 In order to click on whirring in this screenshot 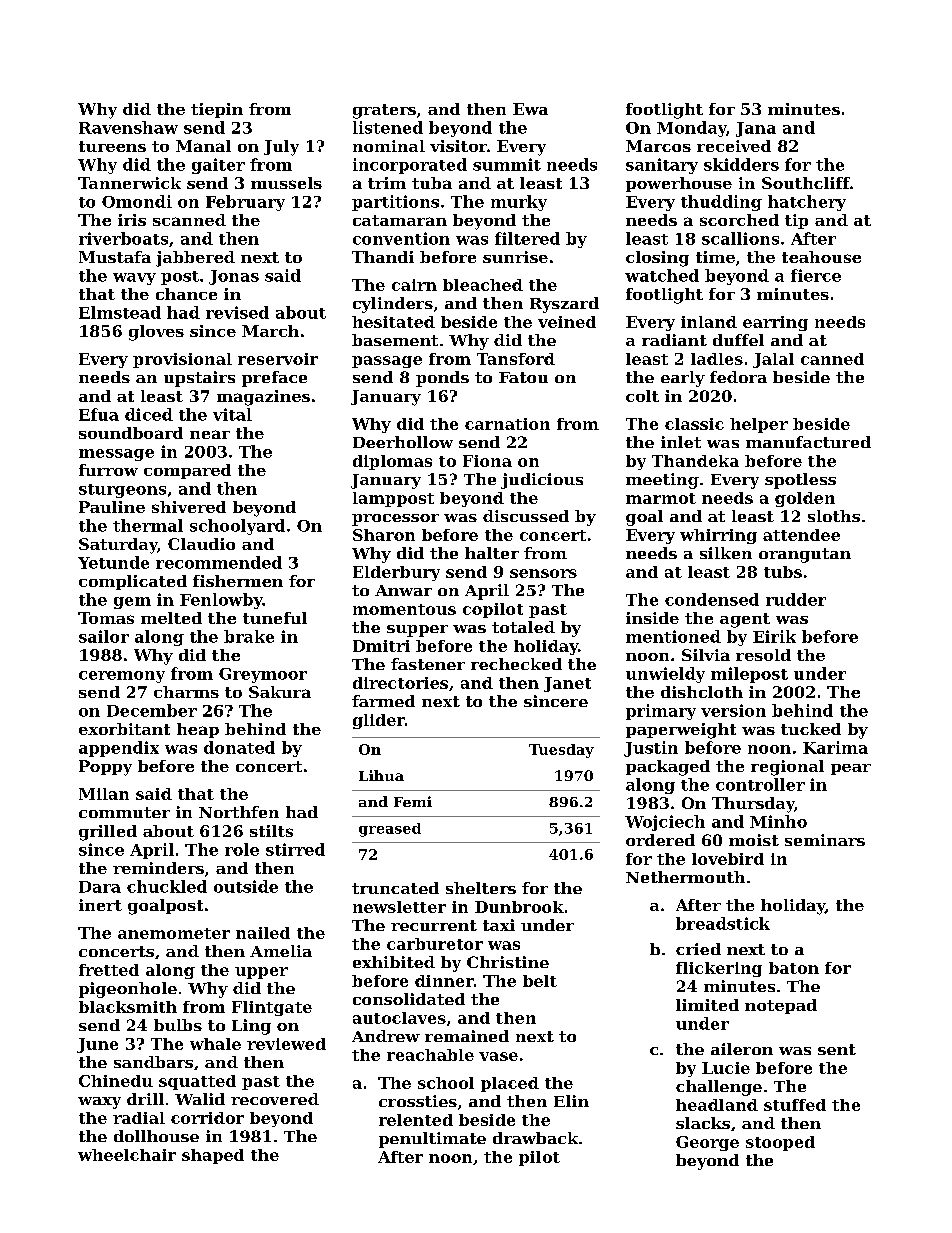, I will do `click(718, 536)`.
